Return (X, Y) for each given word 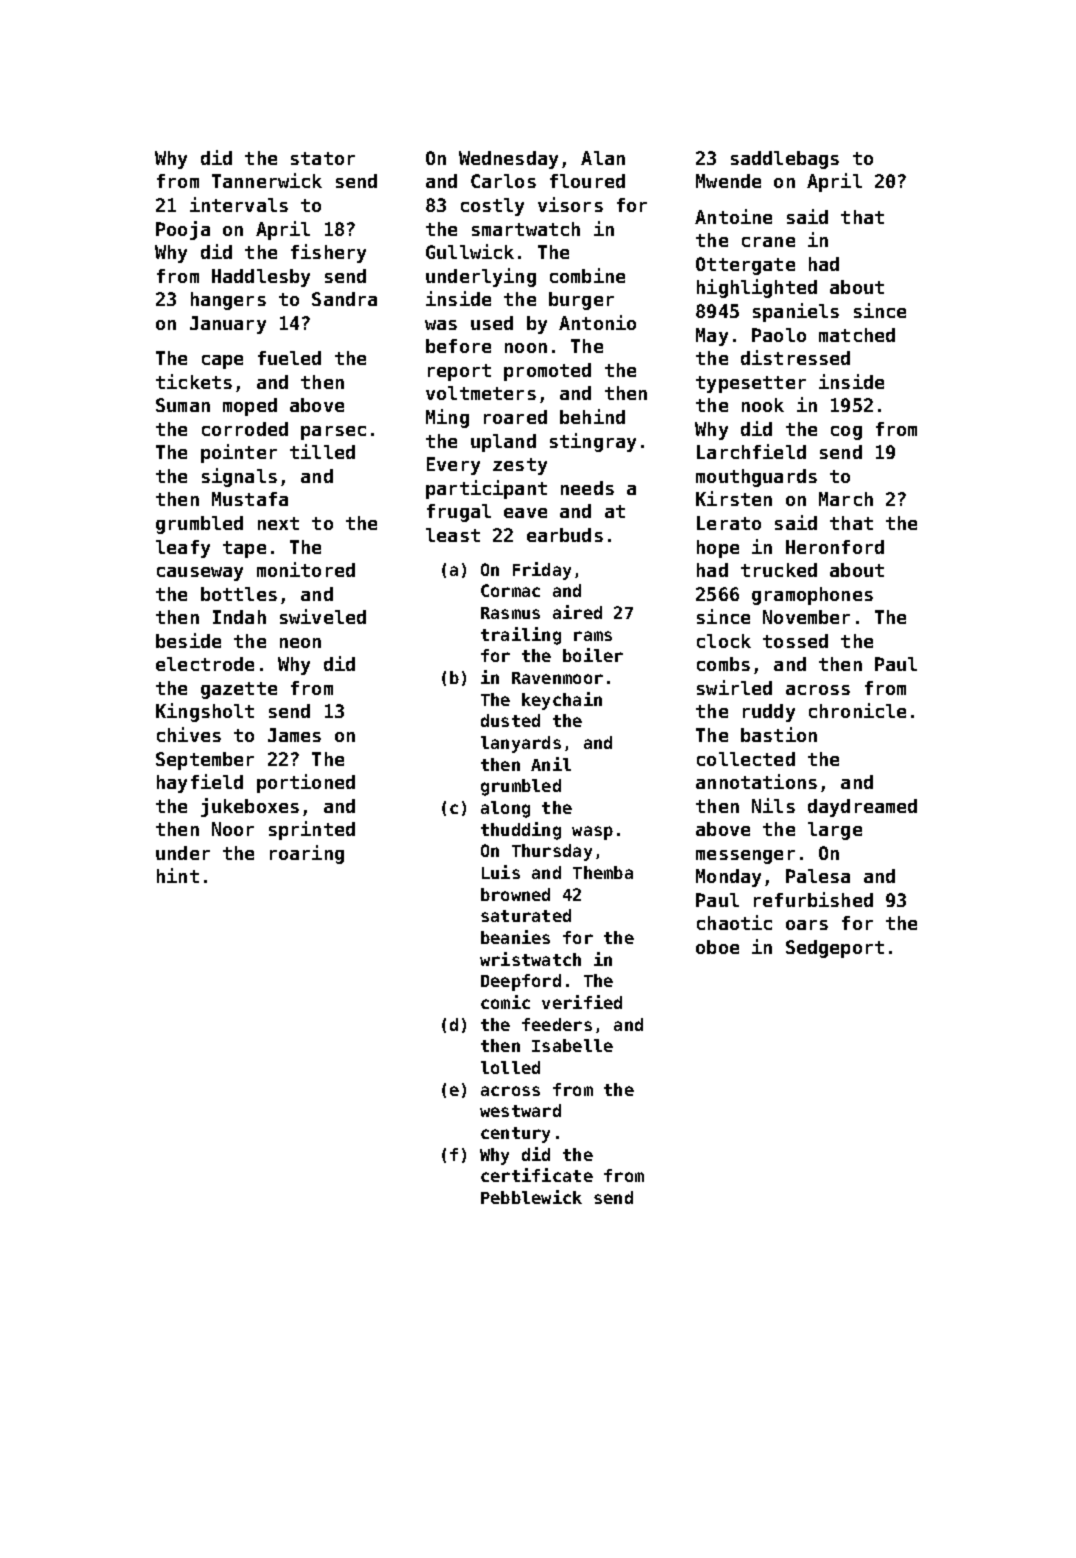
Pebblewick (531, 1197)
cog (846, 433)
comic (505, 1002)
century (515, 1135)
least (453, 535)
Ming (447, 418)
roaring (307, 854)
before (458, 346)
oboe (717, 947)
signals (239, 477)
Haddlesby (261, 278)
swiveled (323, 616)
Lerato (729, 523)
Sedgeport (835, 949)
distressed (795, 357)
